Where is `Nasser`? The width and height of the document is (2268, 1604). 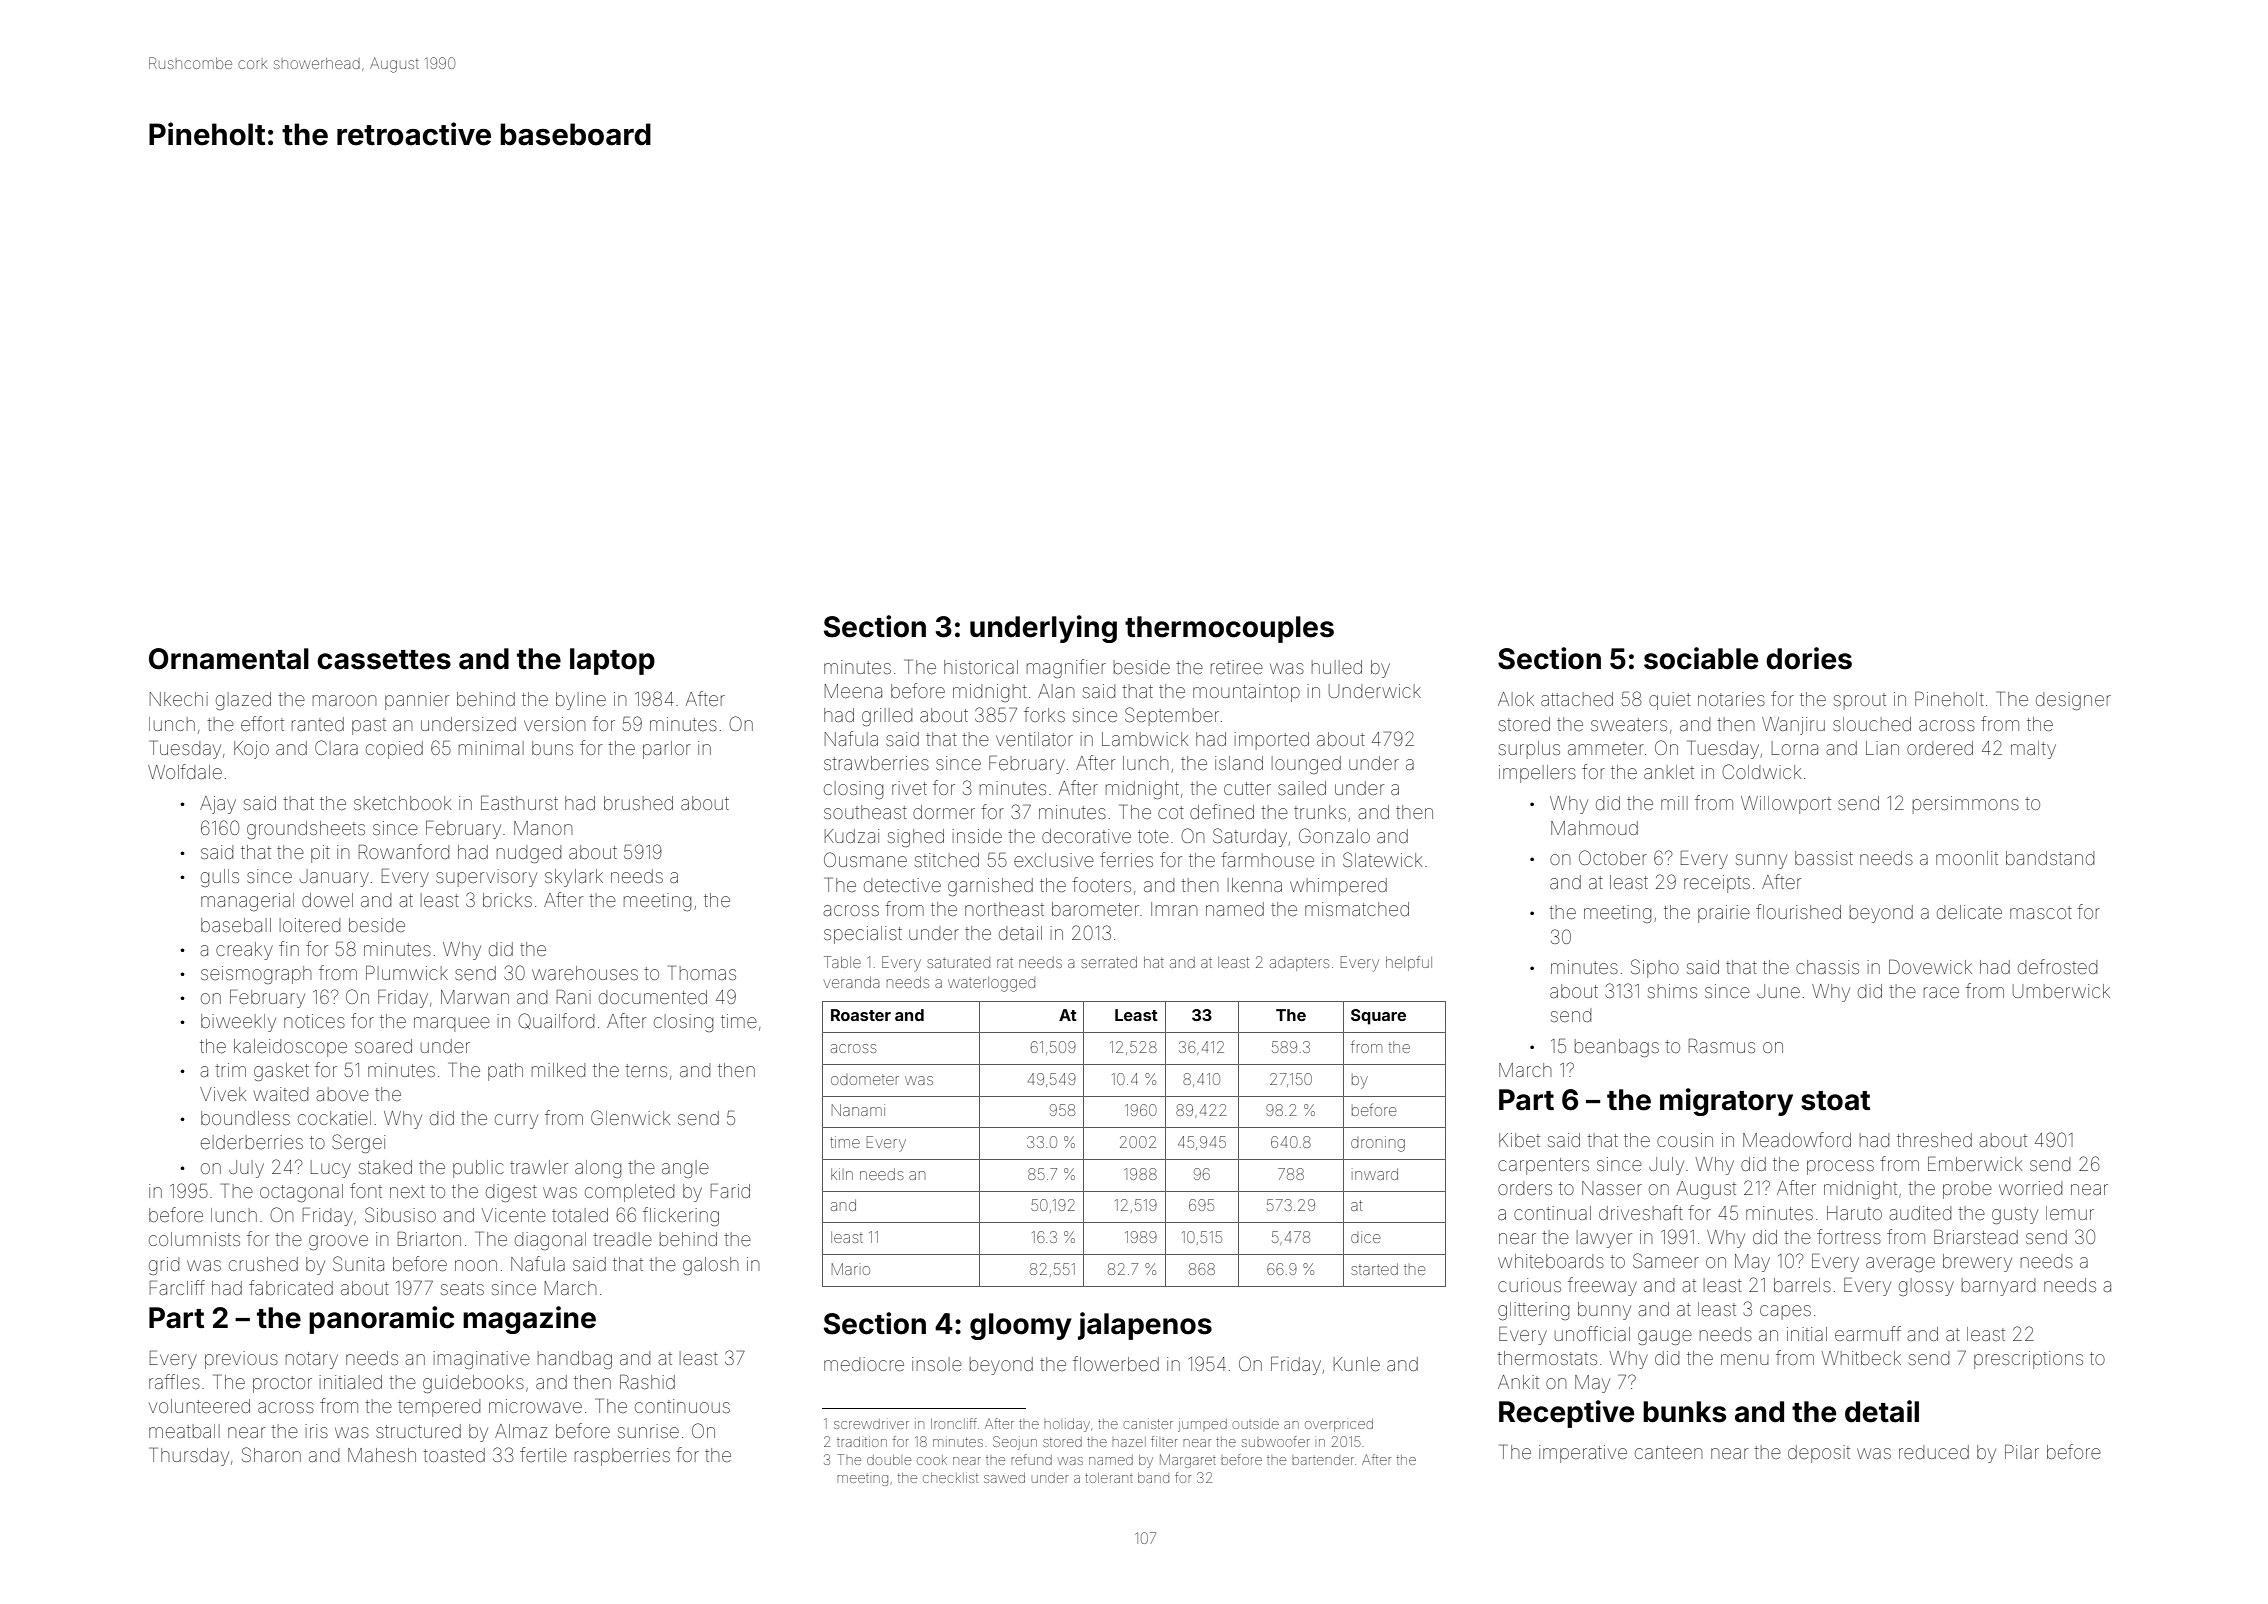 Nasser is located at coordinates (1612, 1188).
